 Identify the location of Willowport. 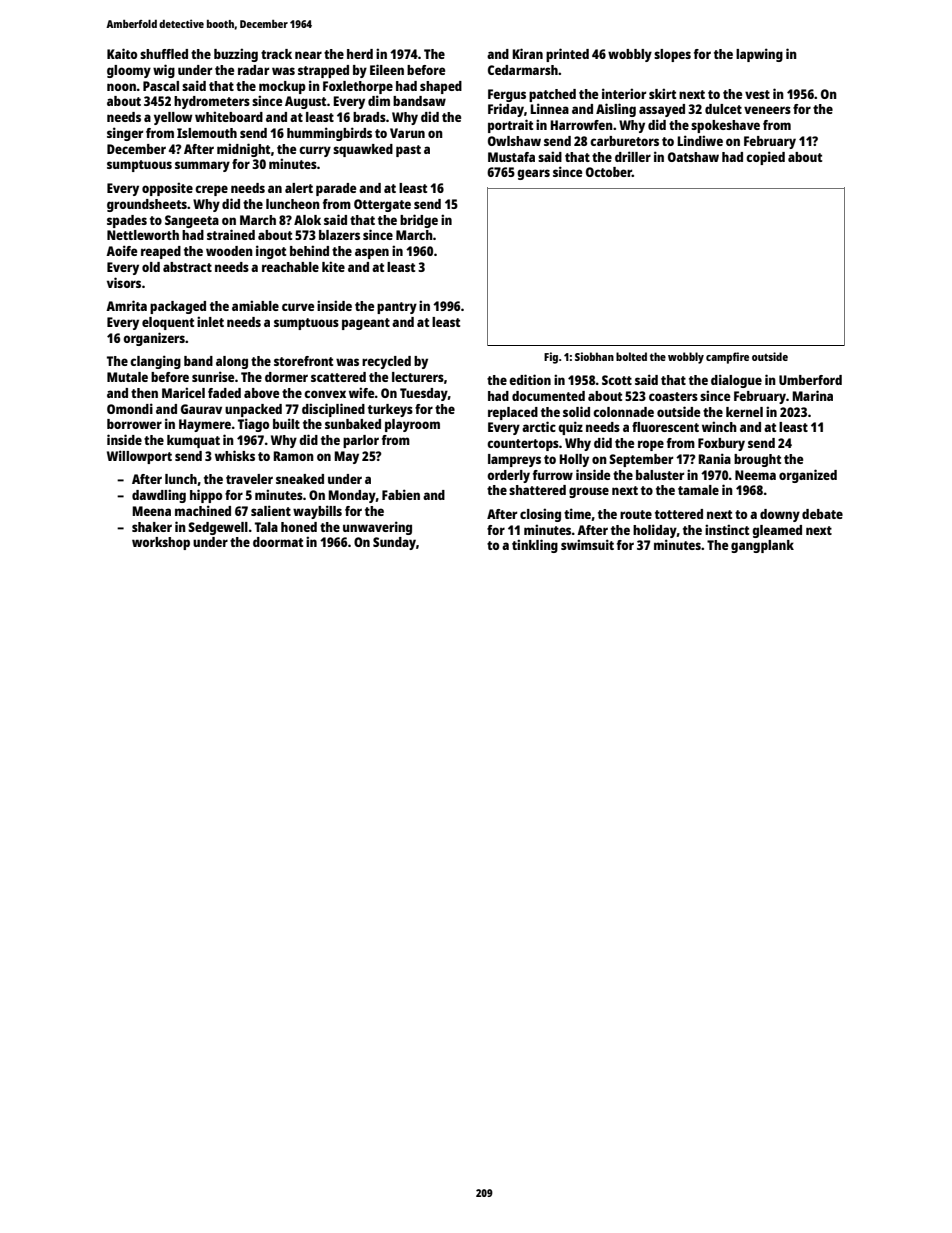
(139, 457).
